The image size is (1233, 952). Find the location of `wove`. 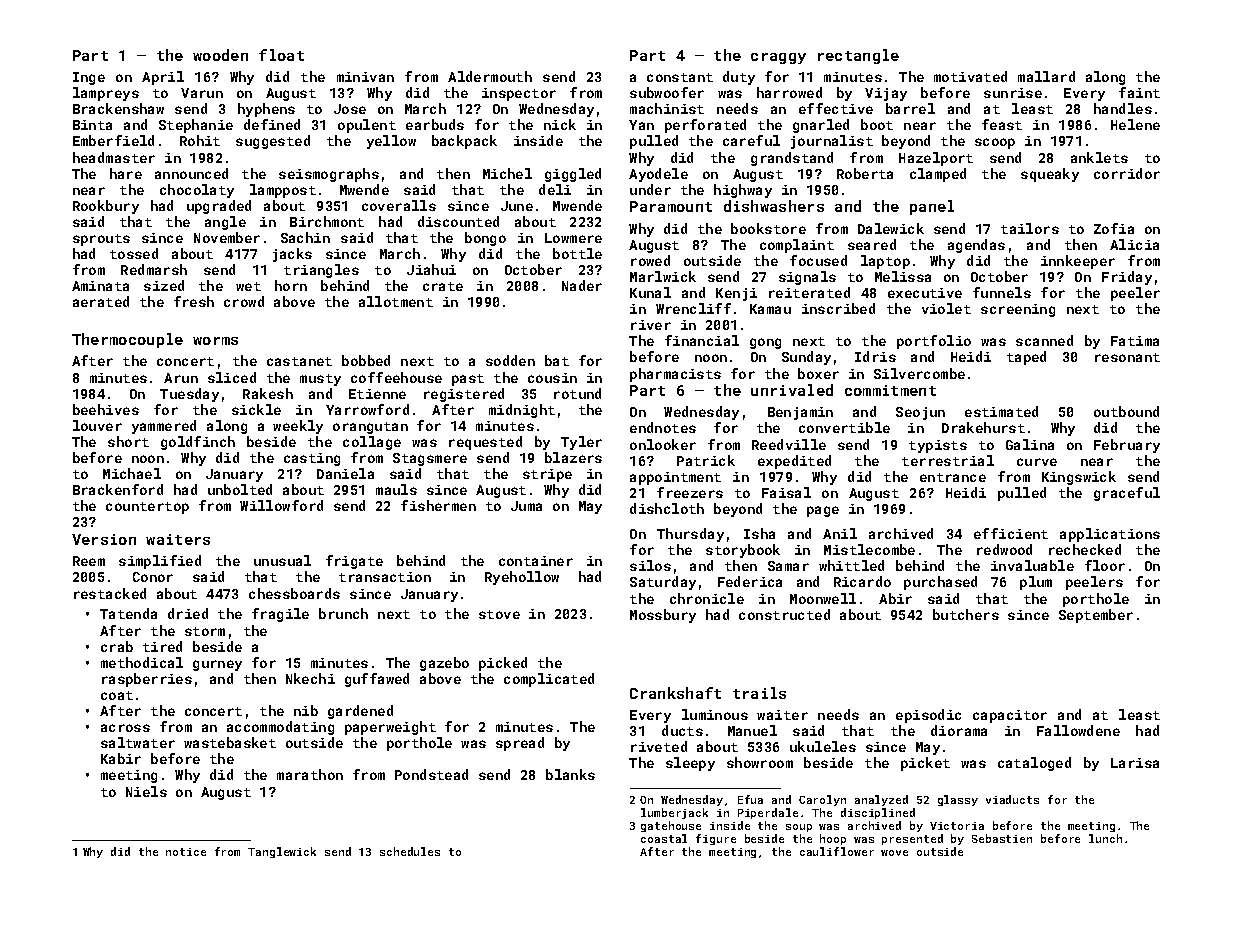

wove is located at coordinates (894, 853).
